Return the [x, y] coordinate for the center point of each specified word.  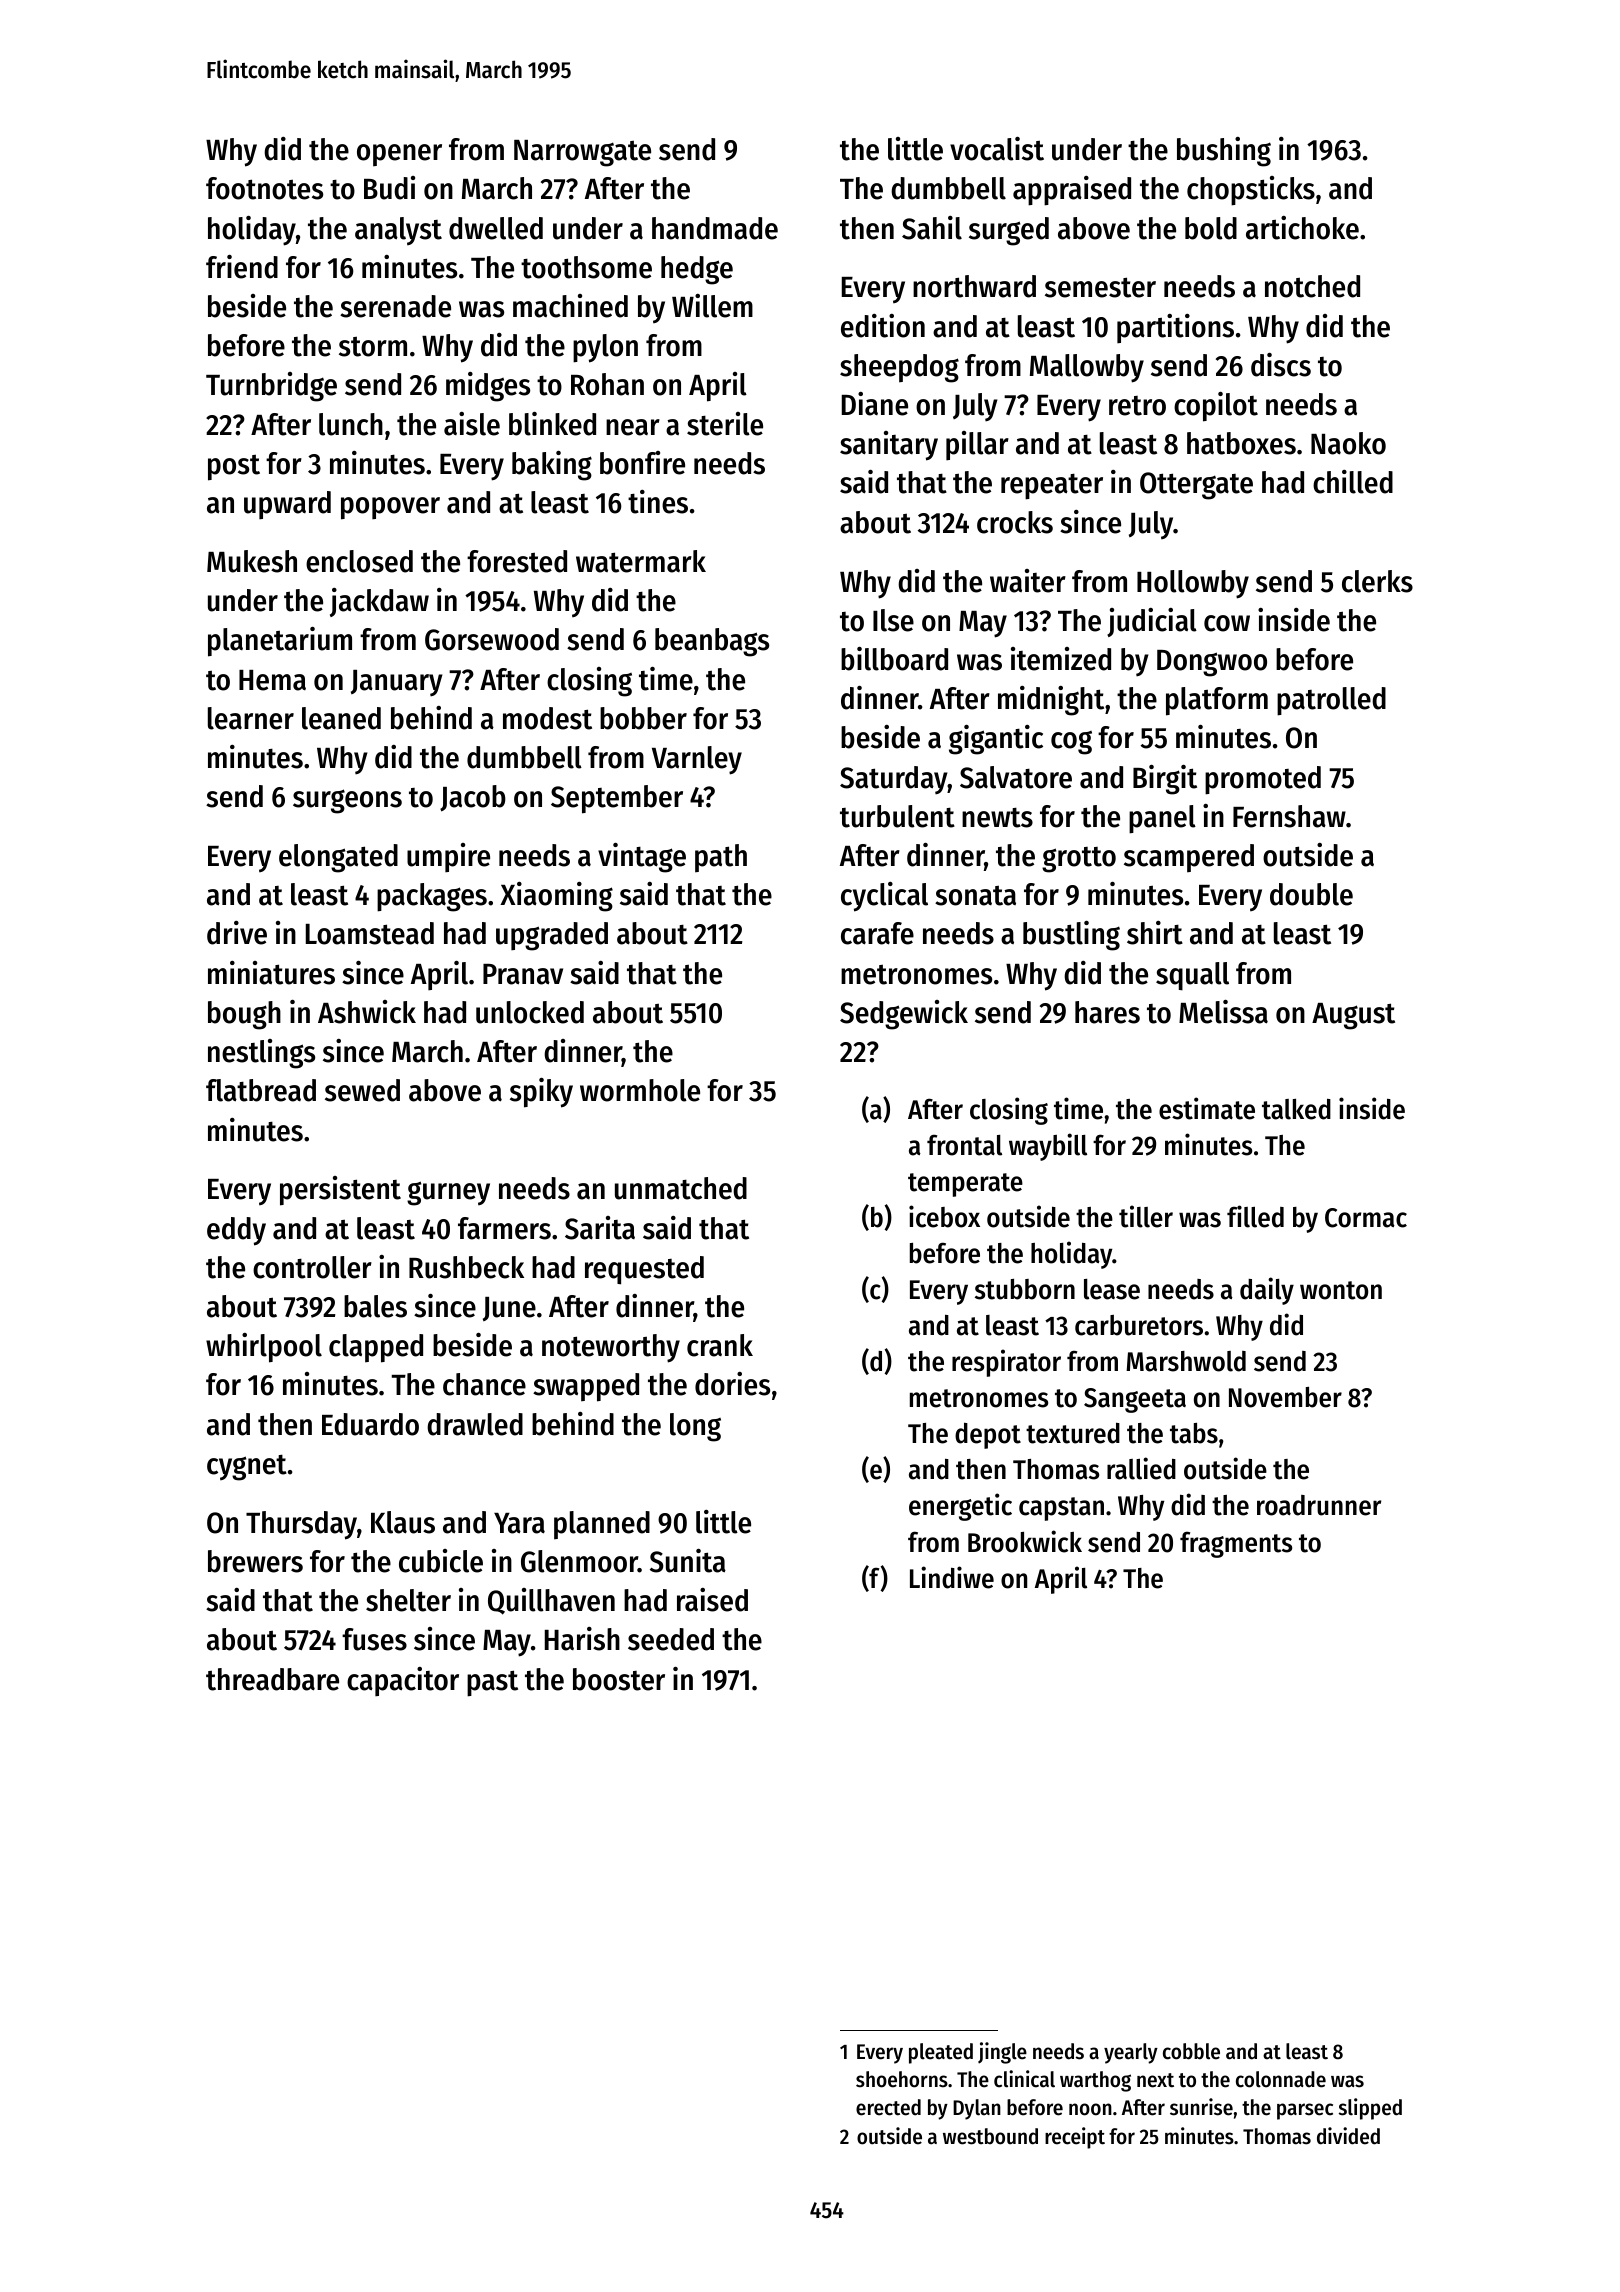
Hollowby [1193, 584]
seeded [671, 1639]
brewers [255, 1561]
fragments [1236, 1544]
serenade [395, 306]
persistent [340, 1191]
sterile [725, 424]
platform [1217, 701]
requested [644, 1270]
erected [888, 2107]
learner [251, 718]
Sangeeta [1135, 1400]
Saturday [894, 780]
